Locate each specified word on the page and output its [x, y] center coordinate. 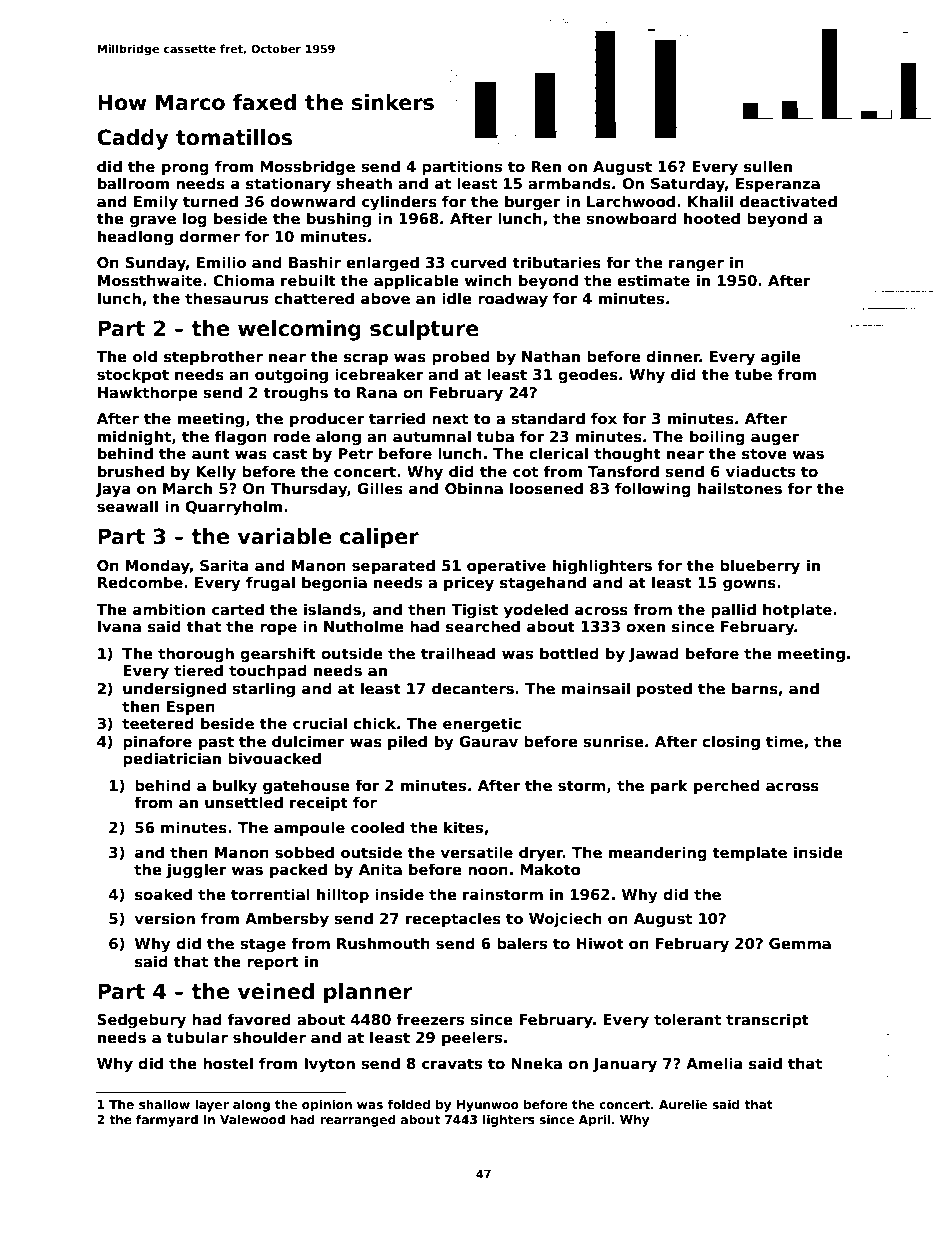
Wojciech [565, 919]
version [164, 918]
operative [506, 566]
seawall [127, 506]
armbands [569, 183]
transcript [767, 1020]
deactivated [788, 201]
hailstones [740, 488]
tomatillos [234, 137]
